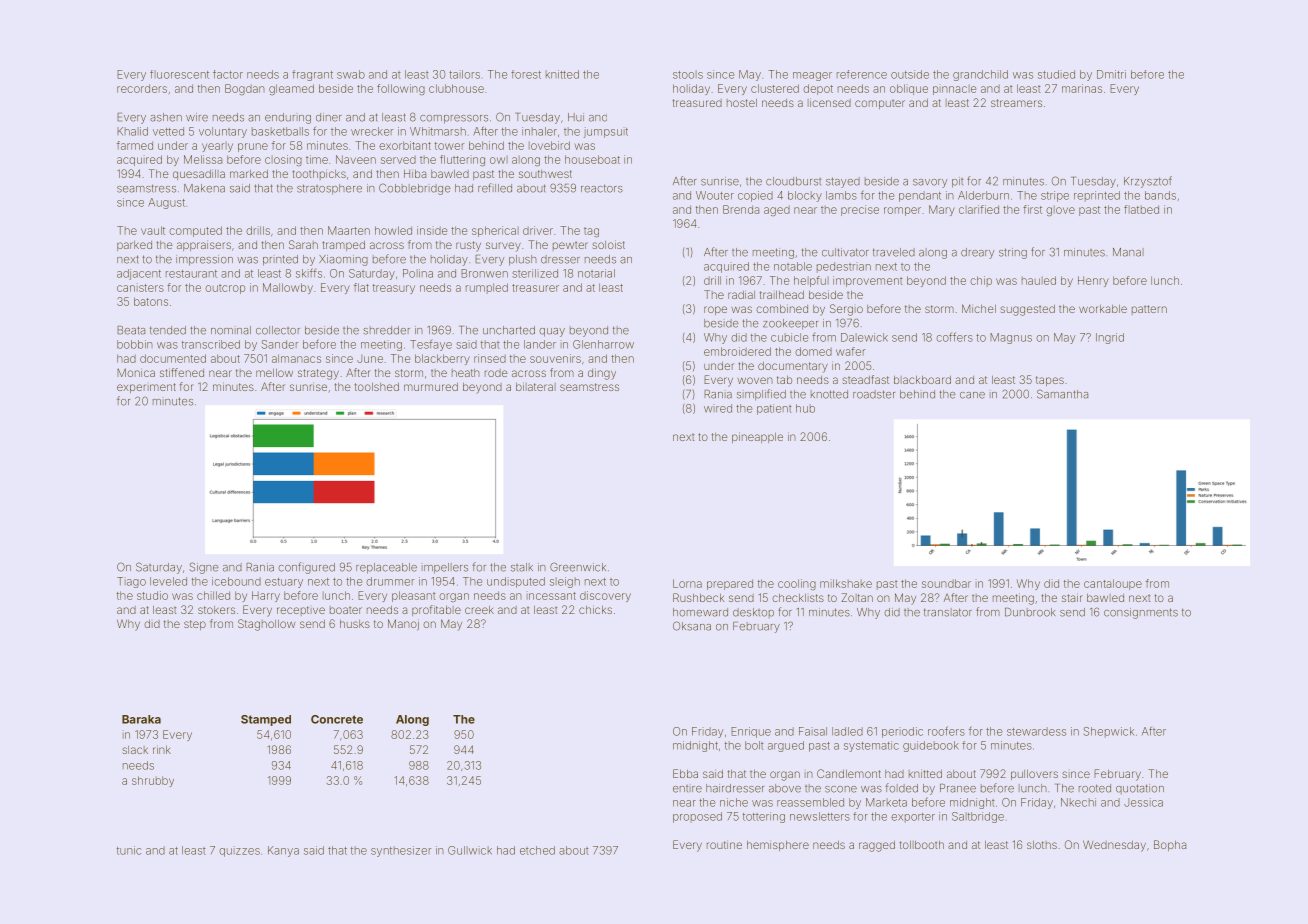  Describe the element at coordinates (377, 387) in the page. I see `toolshed` at that location.
